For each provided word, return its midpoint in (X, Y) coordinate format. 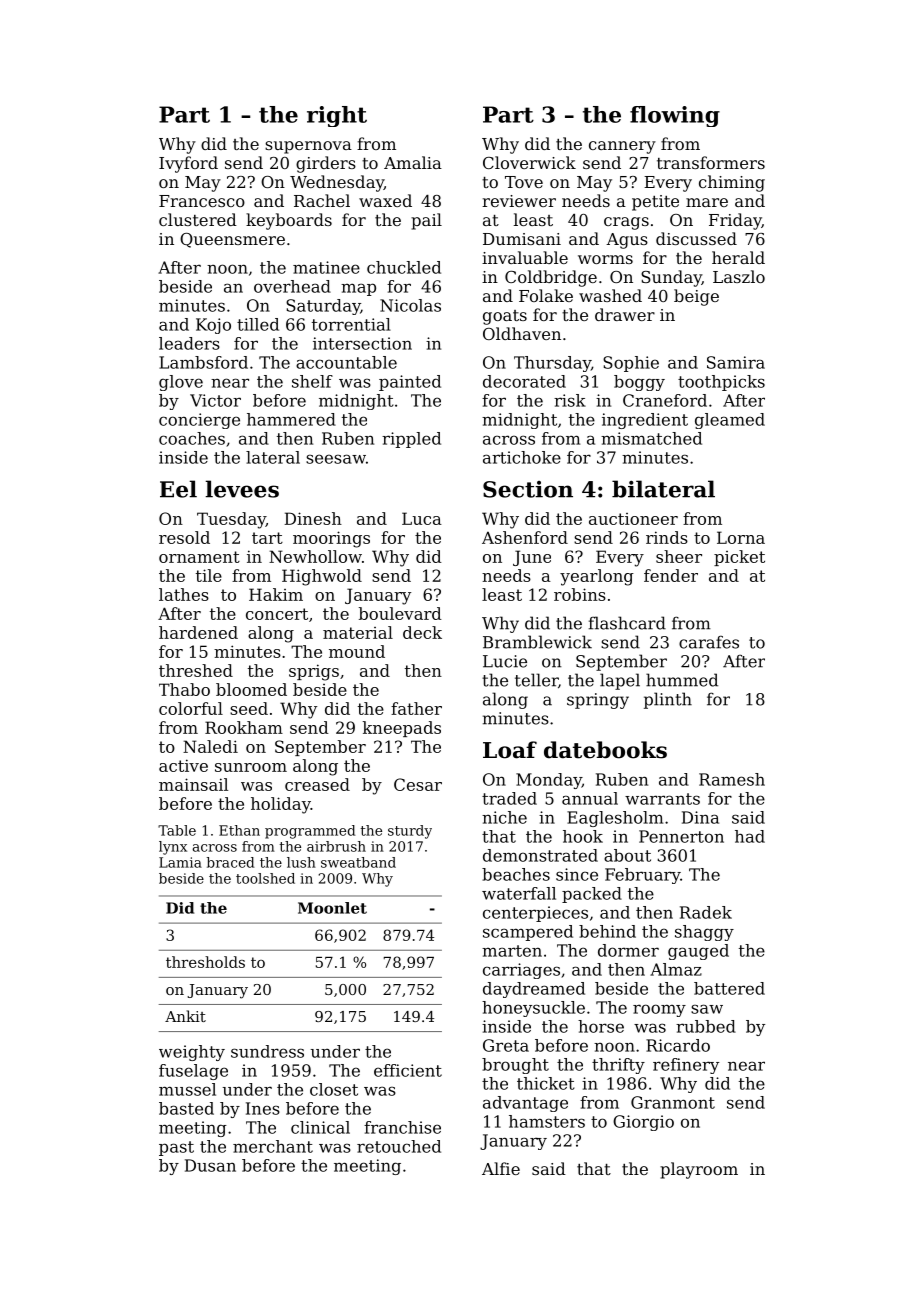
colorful (191, 708)
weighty (192, 1053)
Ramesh (732, 779)
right (337, 116)
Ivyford (188, 164)
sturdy (410, 832)
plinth (668, 700)
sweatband (358, 862)
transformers (711, 162)
